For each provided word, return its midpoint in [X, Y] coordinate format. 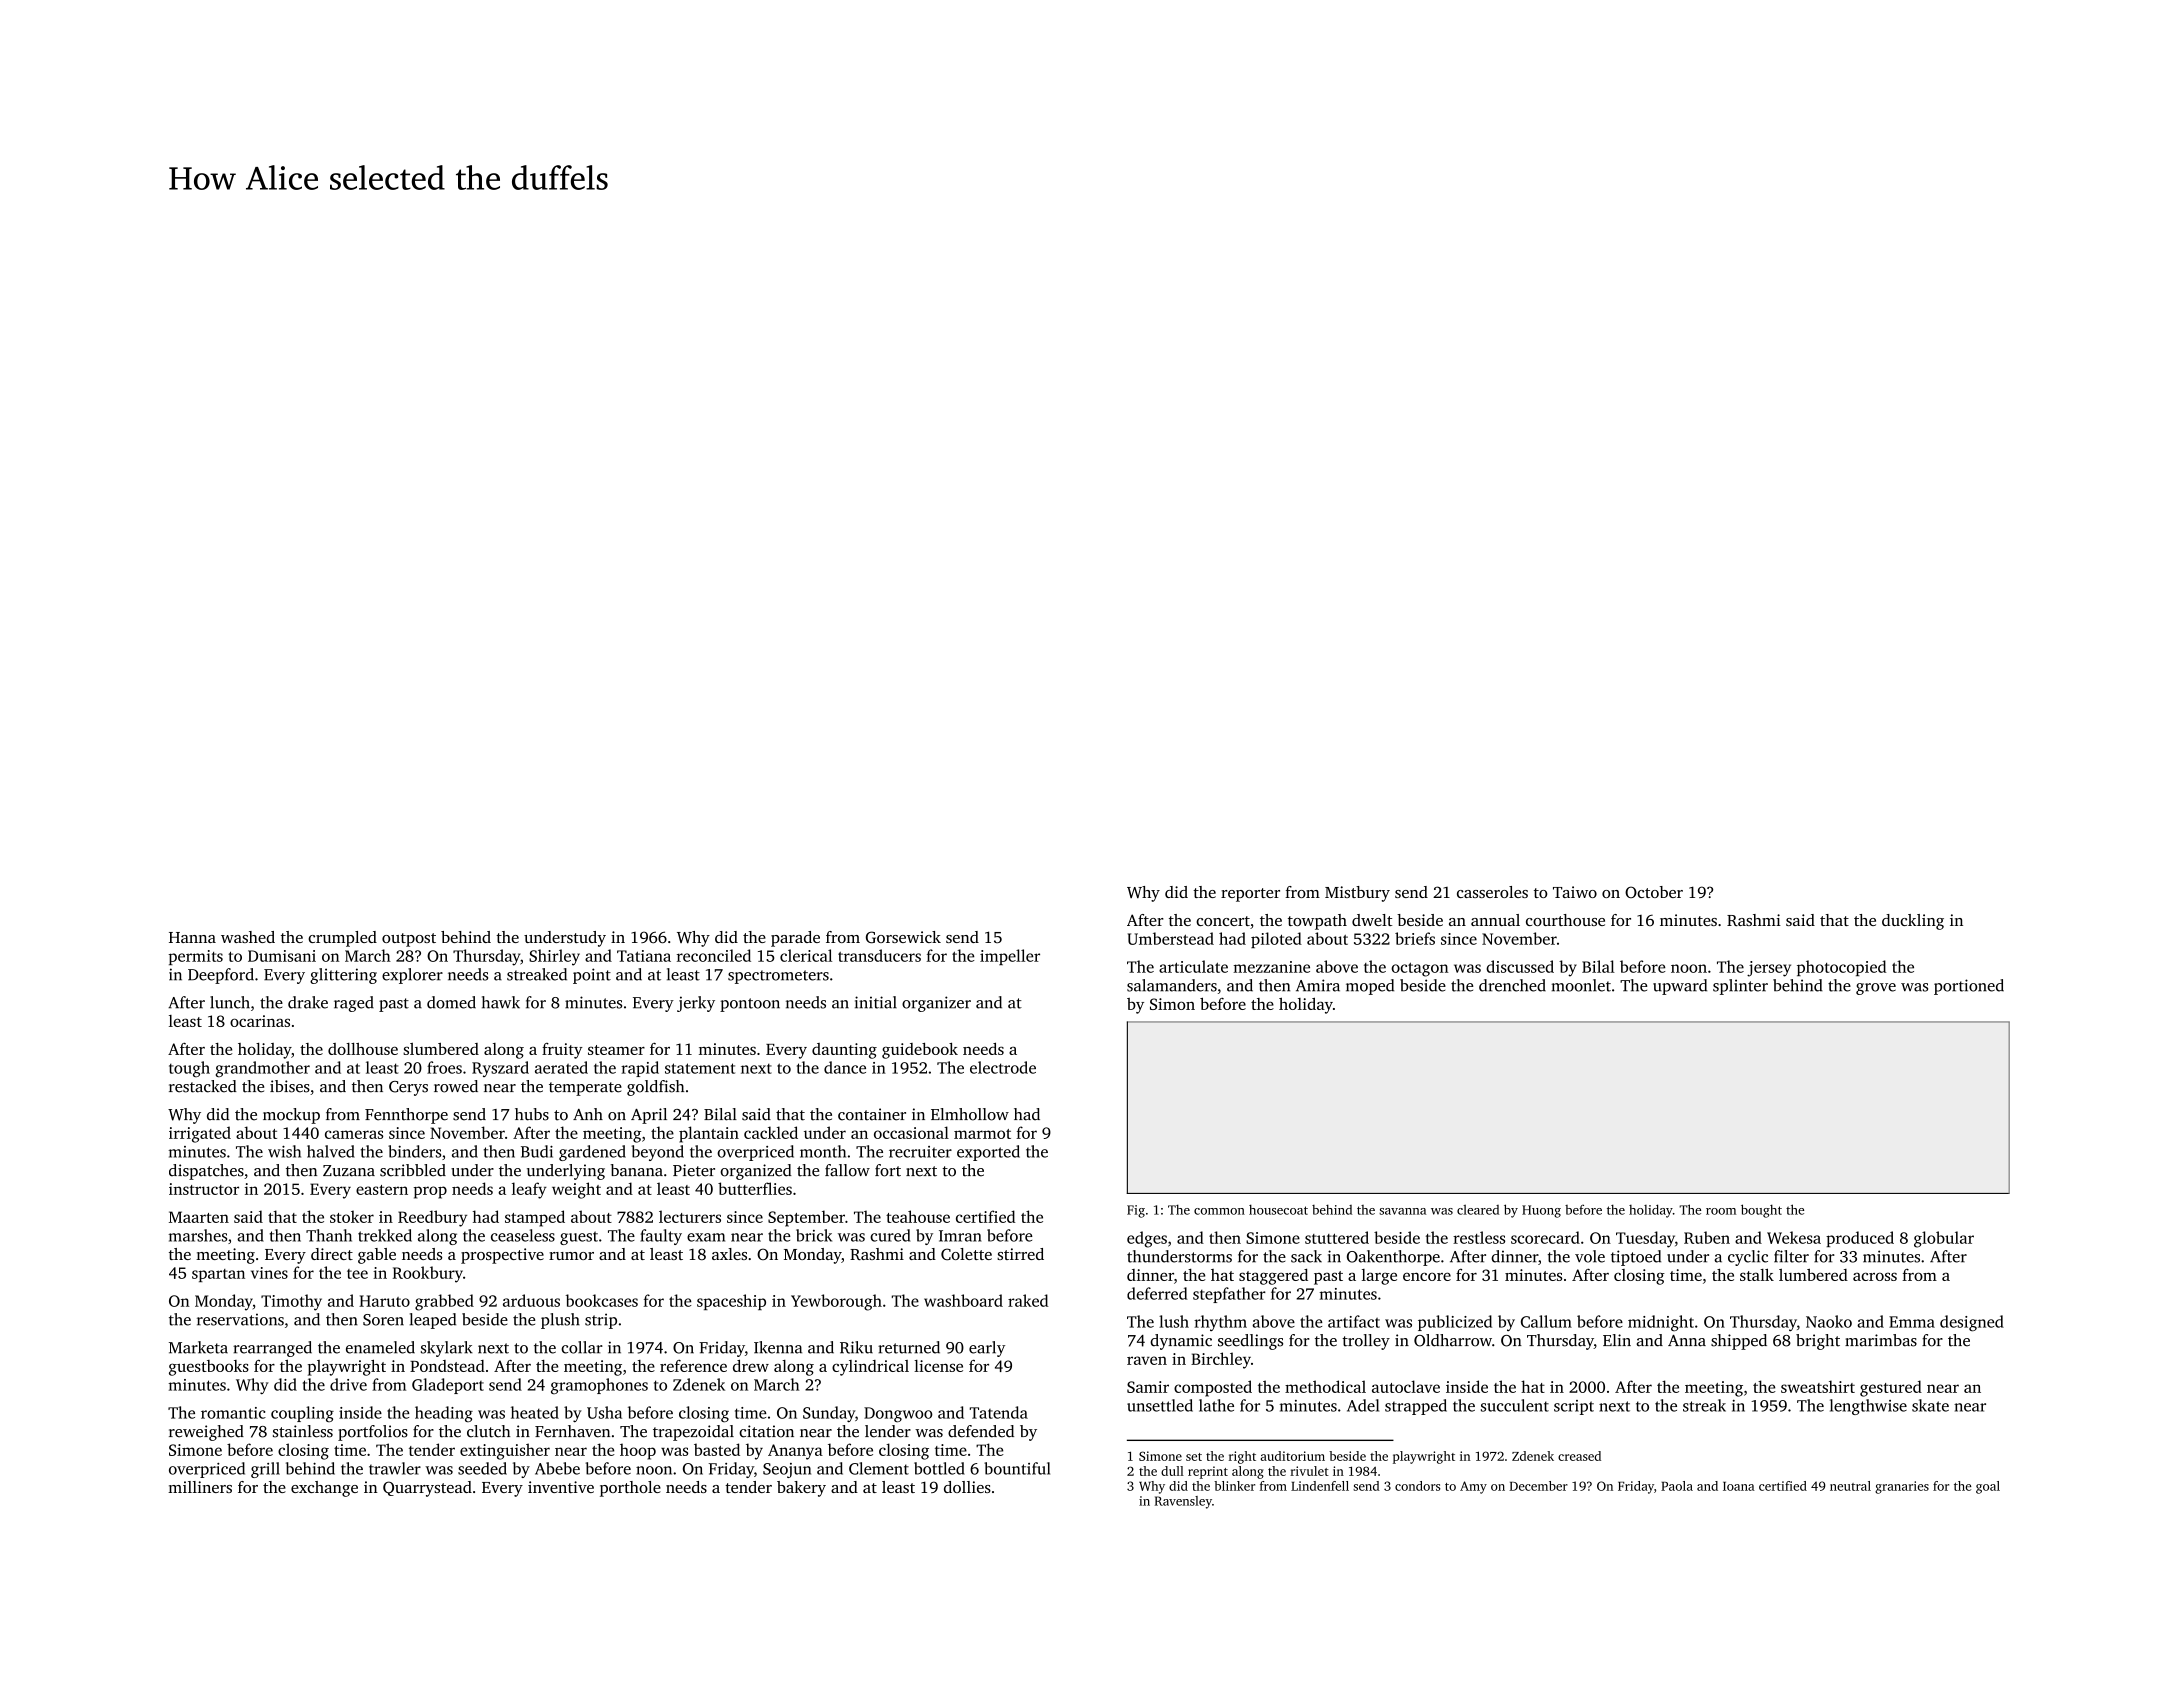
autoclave [1406, 1386]
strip [601, 1321]
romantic [233, 1413]
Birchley [1221, 1360]
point [592, 976]
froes [444, 1067]
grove [1876, 989]
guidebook [920, 1051]
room [1721, 1211]
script [1574, 1407]
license [938, 1366]
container [872, 1114]
